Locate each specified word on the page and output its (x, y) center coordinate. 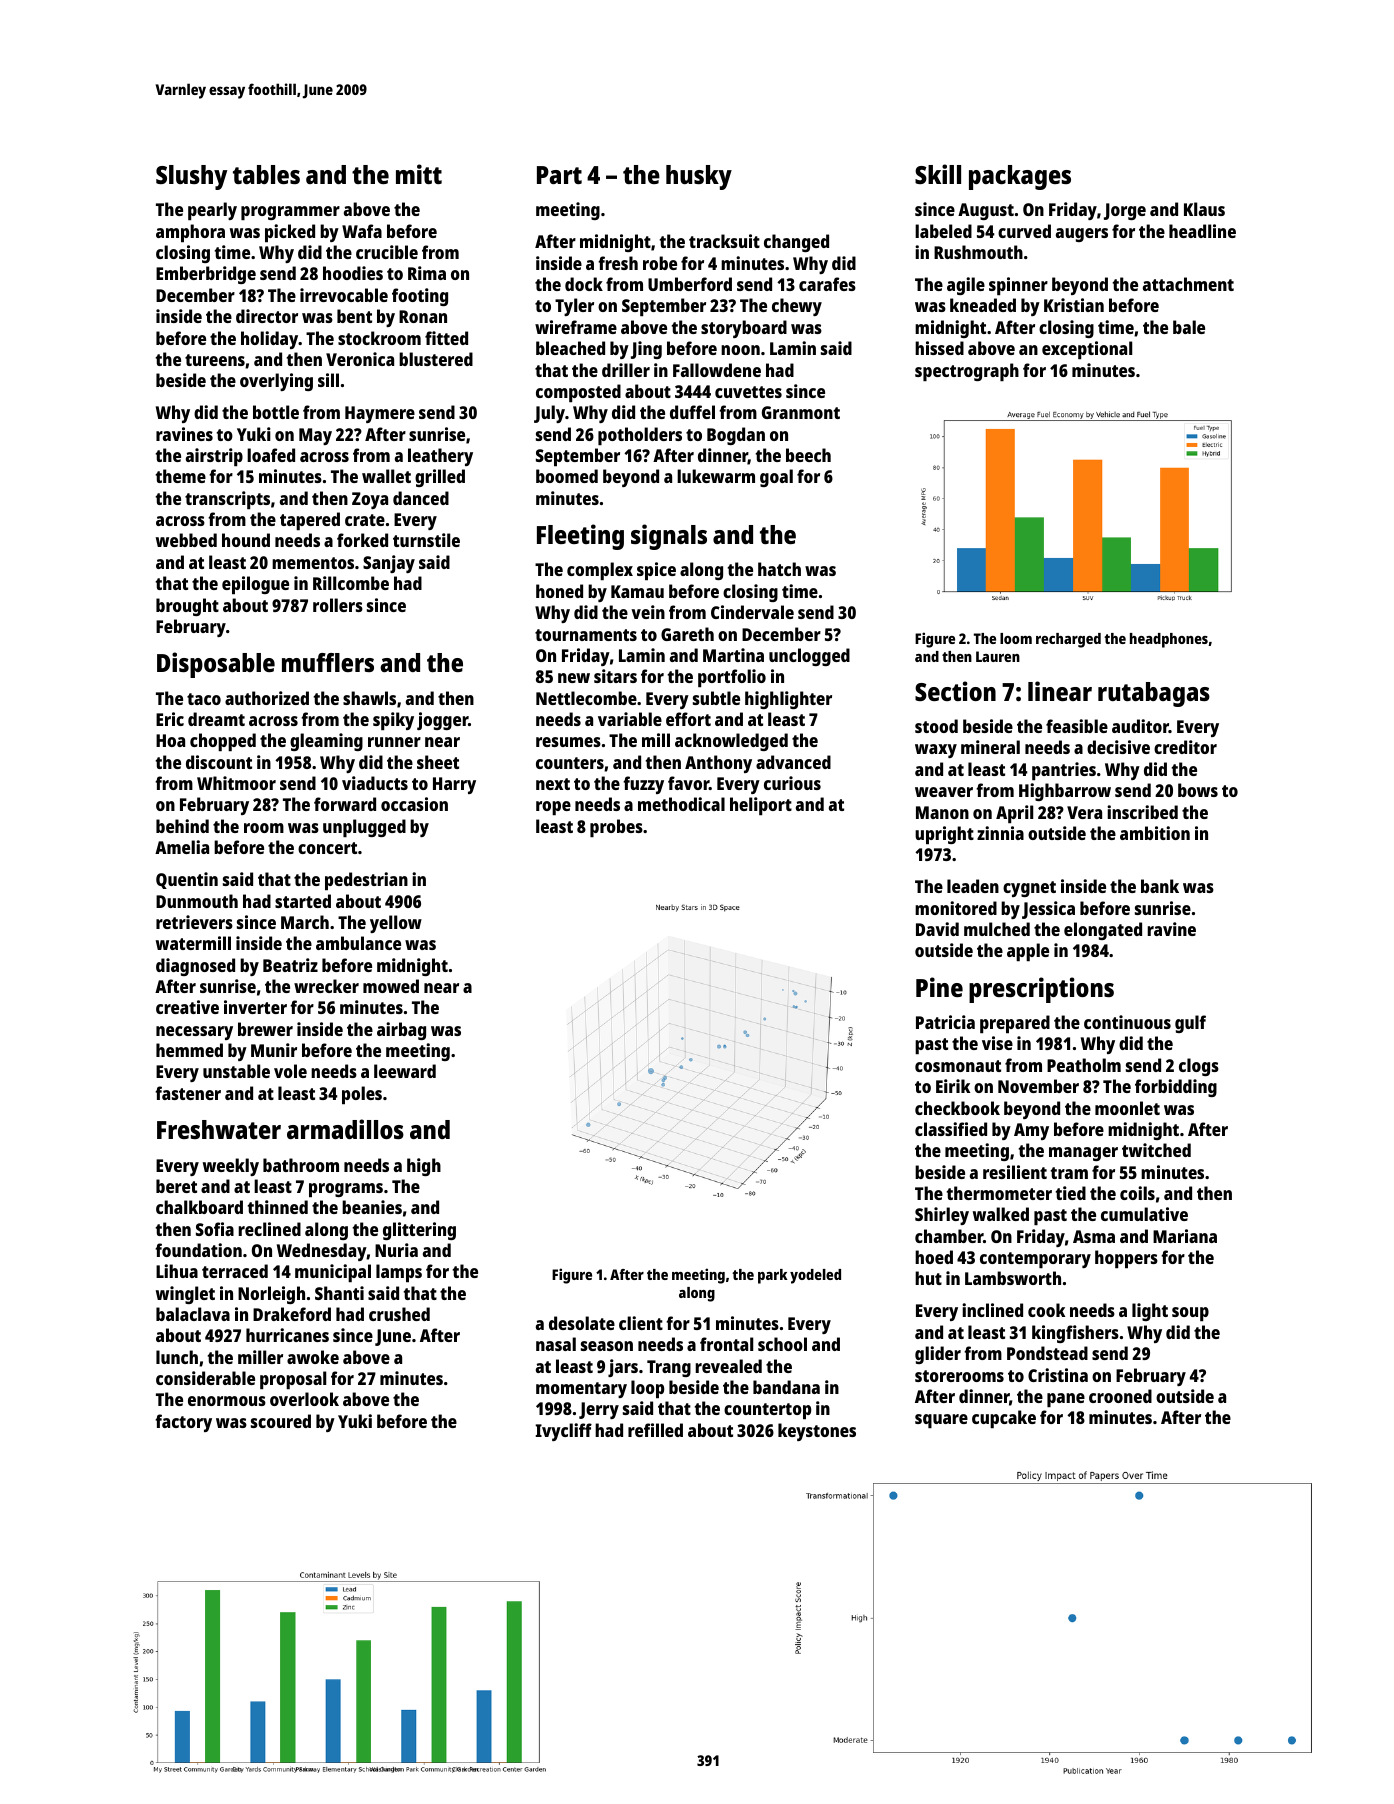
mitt (419, 174)
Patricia (945, 1022)
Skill (938, 174)
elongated (1103, 931)
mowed (391, 986)
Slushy (191, 177)
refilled (655, 1430)
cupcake (1004, 1419)
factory (183, 1423)
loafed (271, 455)
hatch (779, 569)
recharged (1068, 640)
